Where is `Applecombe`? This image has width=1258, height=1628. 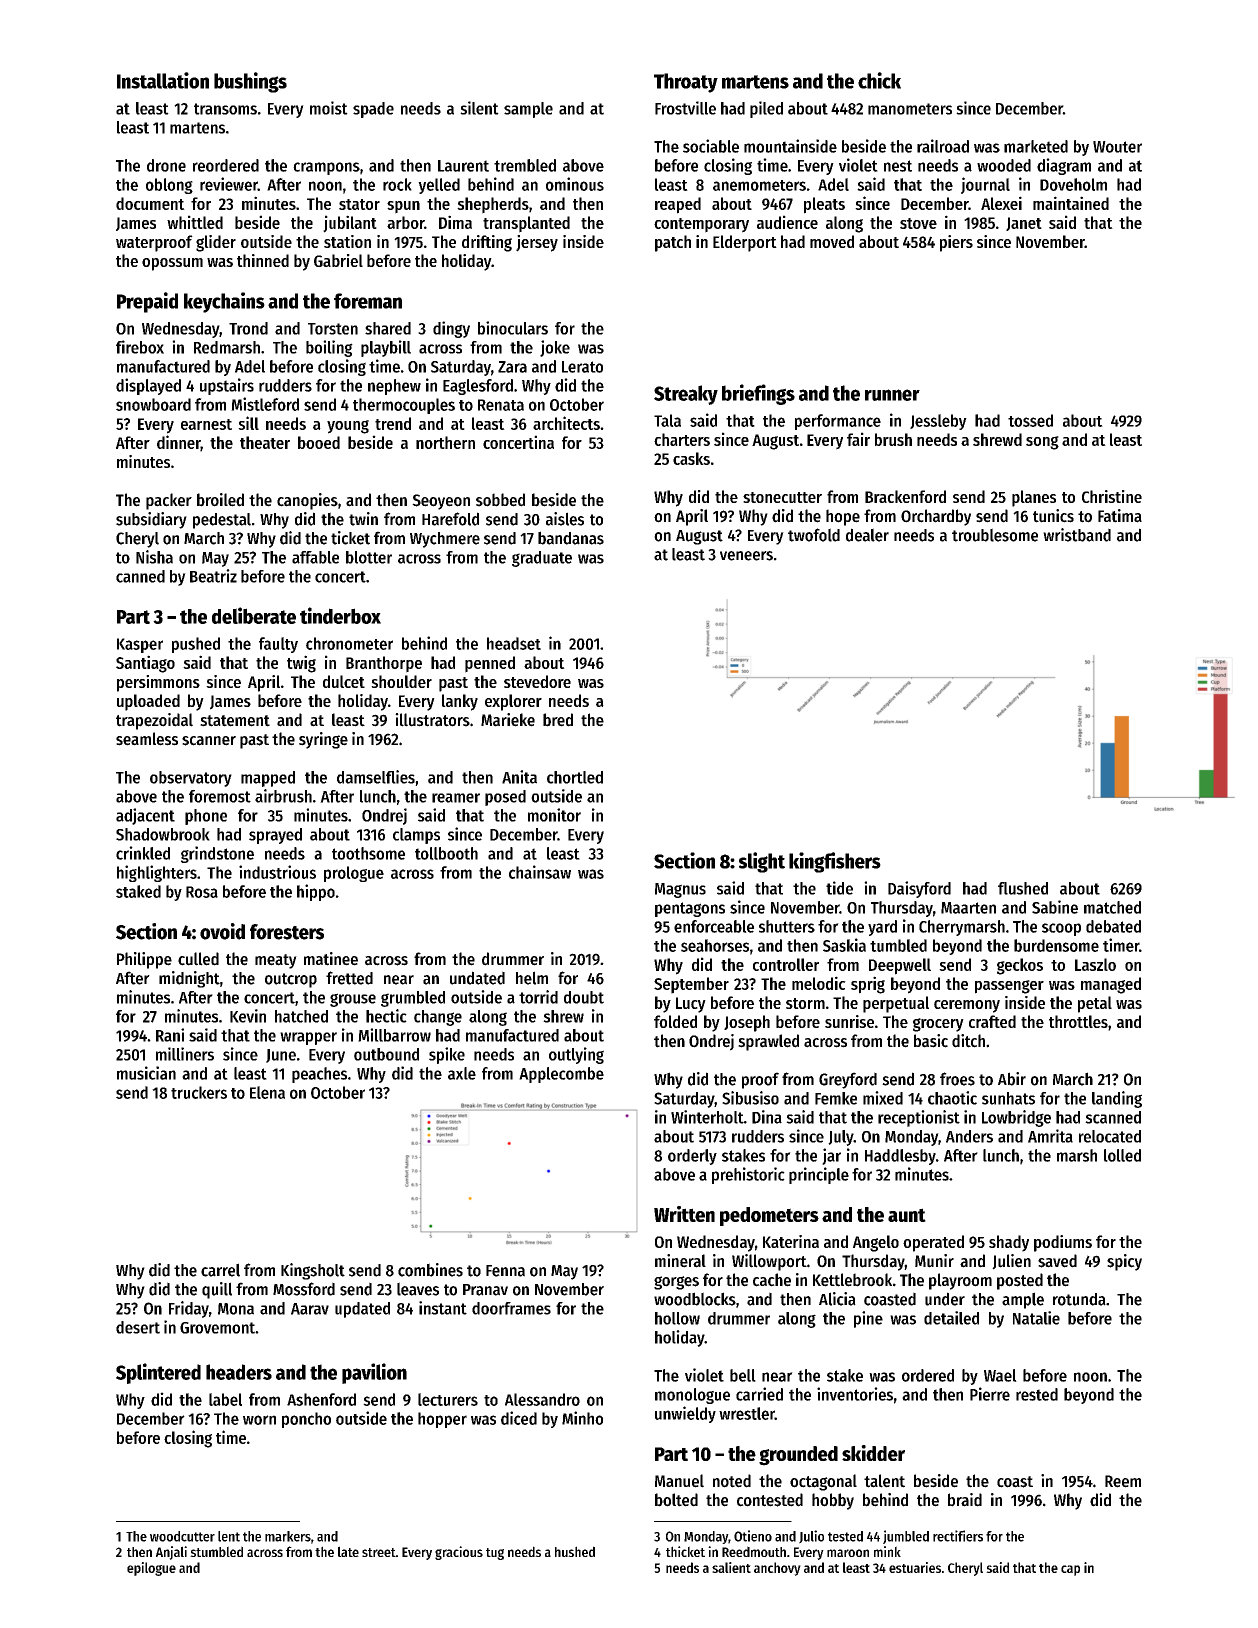 Applecombe is located at coordinates (561, 1075).
